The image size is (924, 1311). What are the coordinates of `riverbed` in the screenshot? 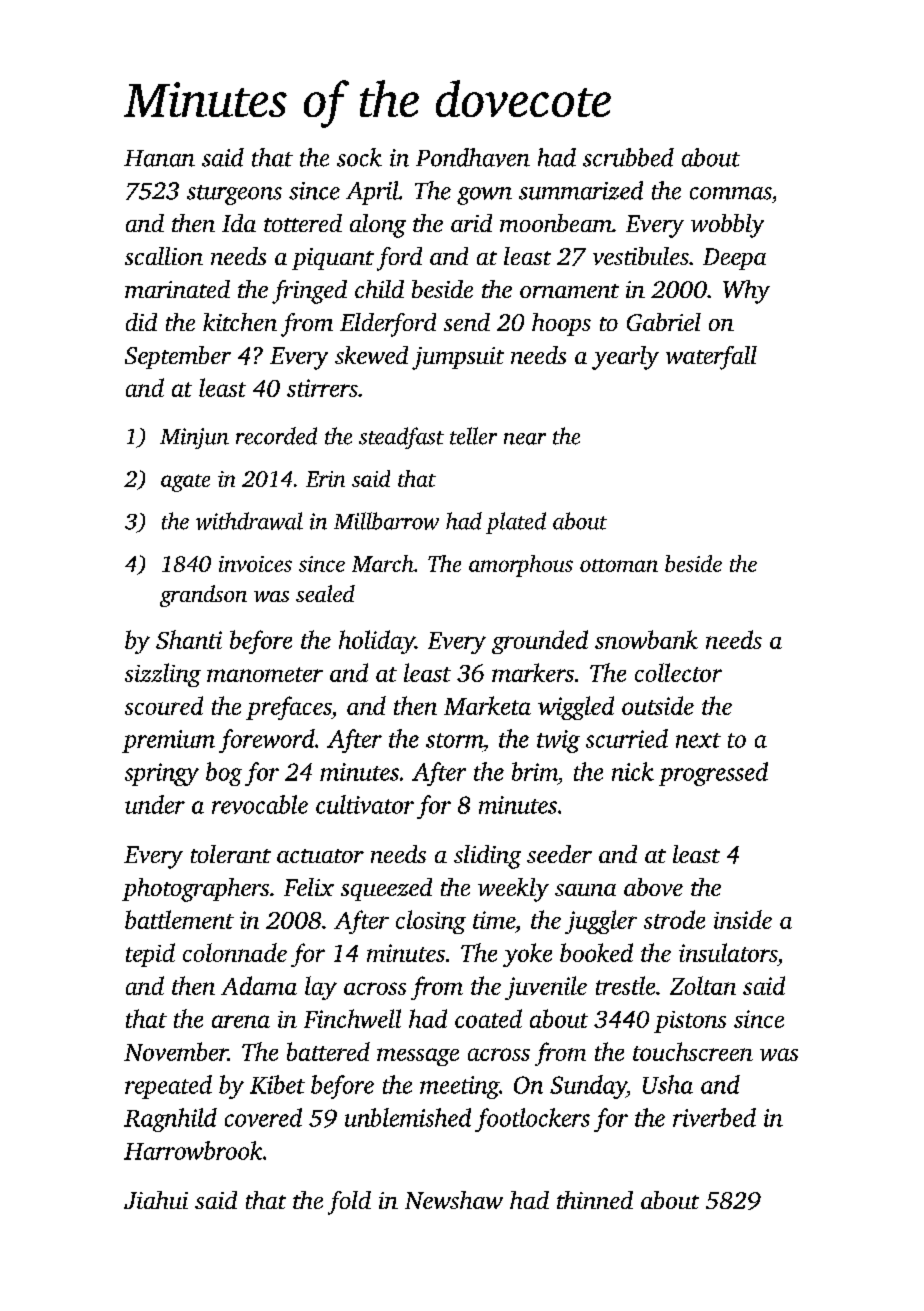 It's located at (714, 1117).
